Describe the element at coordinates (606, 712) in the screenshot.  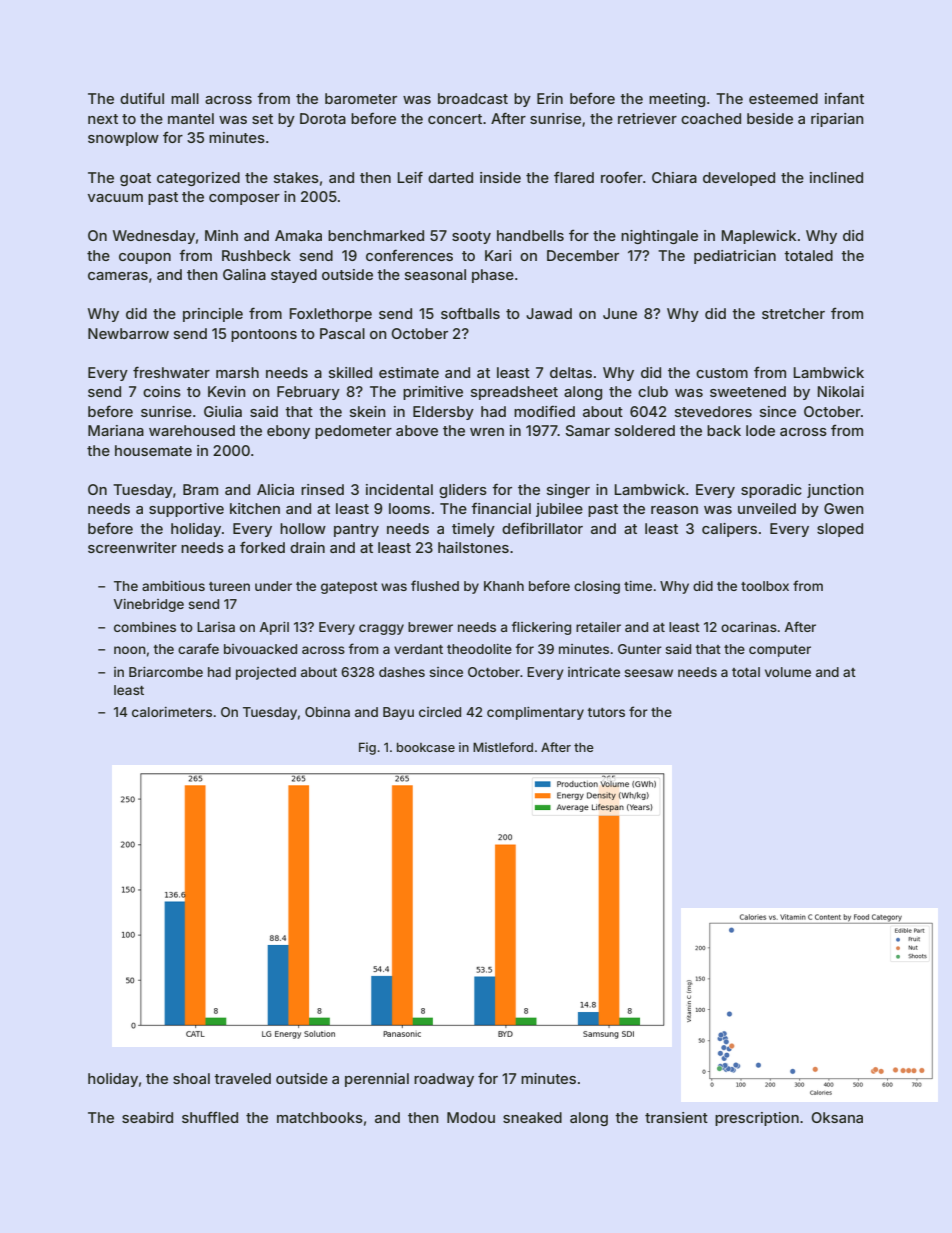
I see `tutors` at that location.
